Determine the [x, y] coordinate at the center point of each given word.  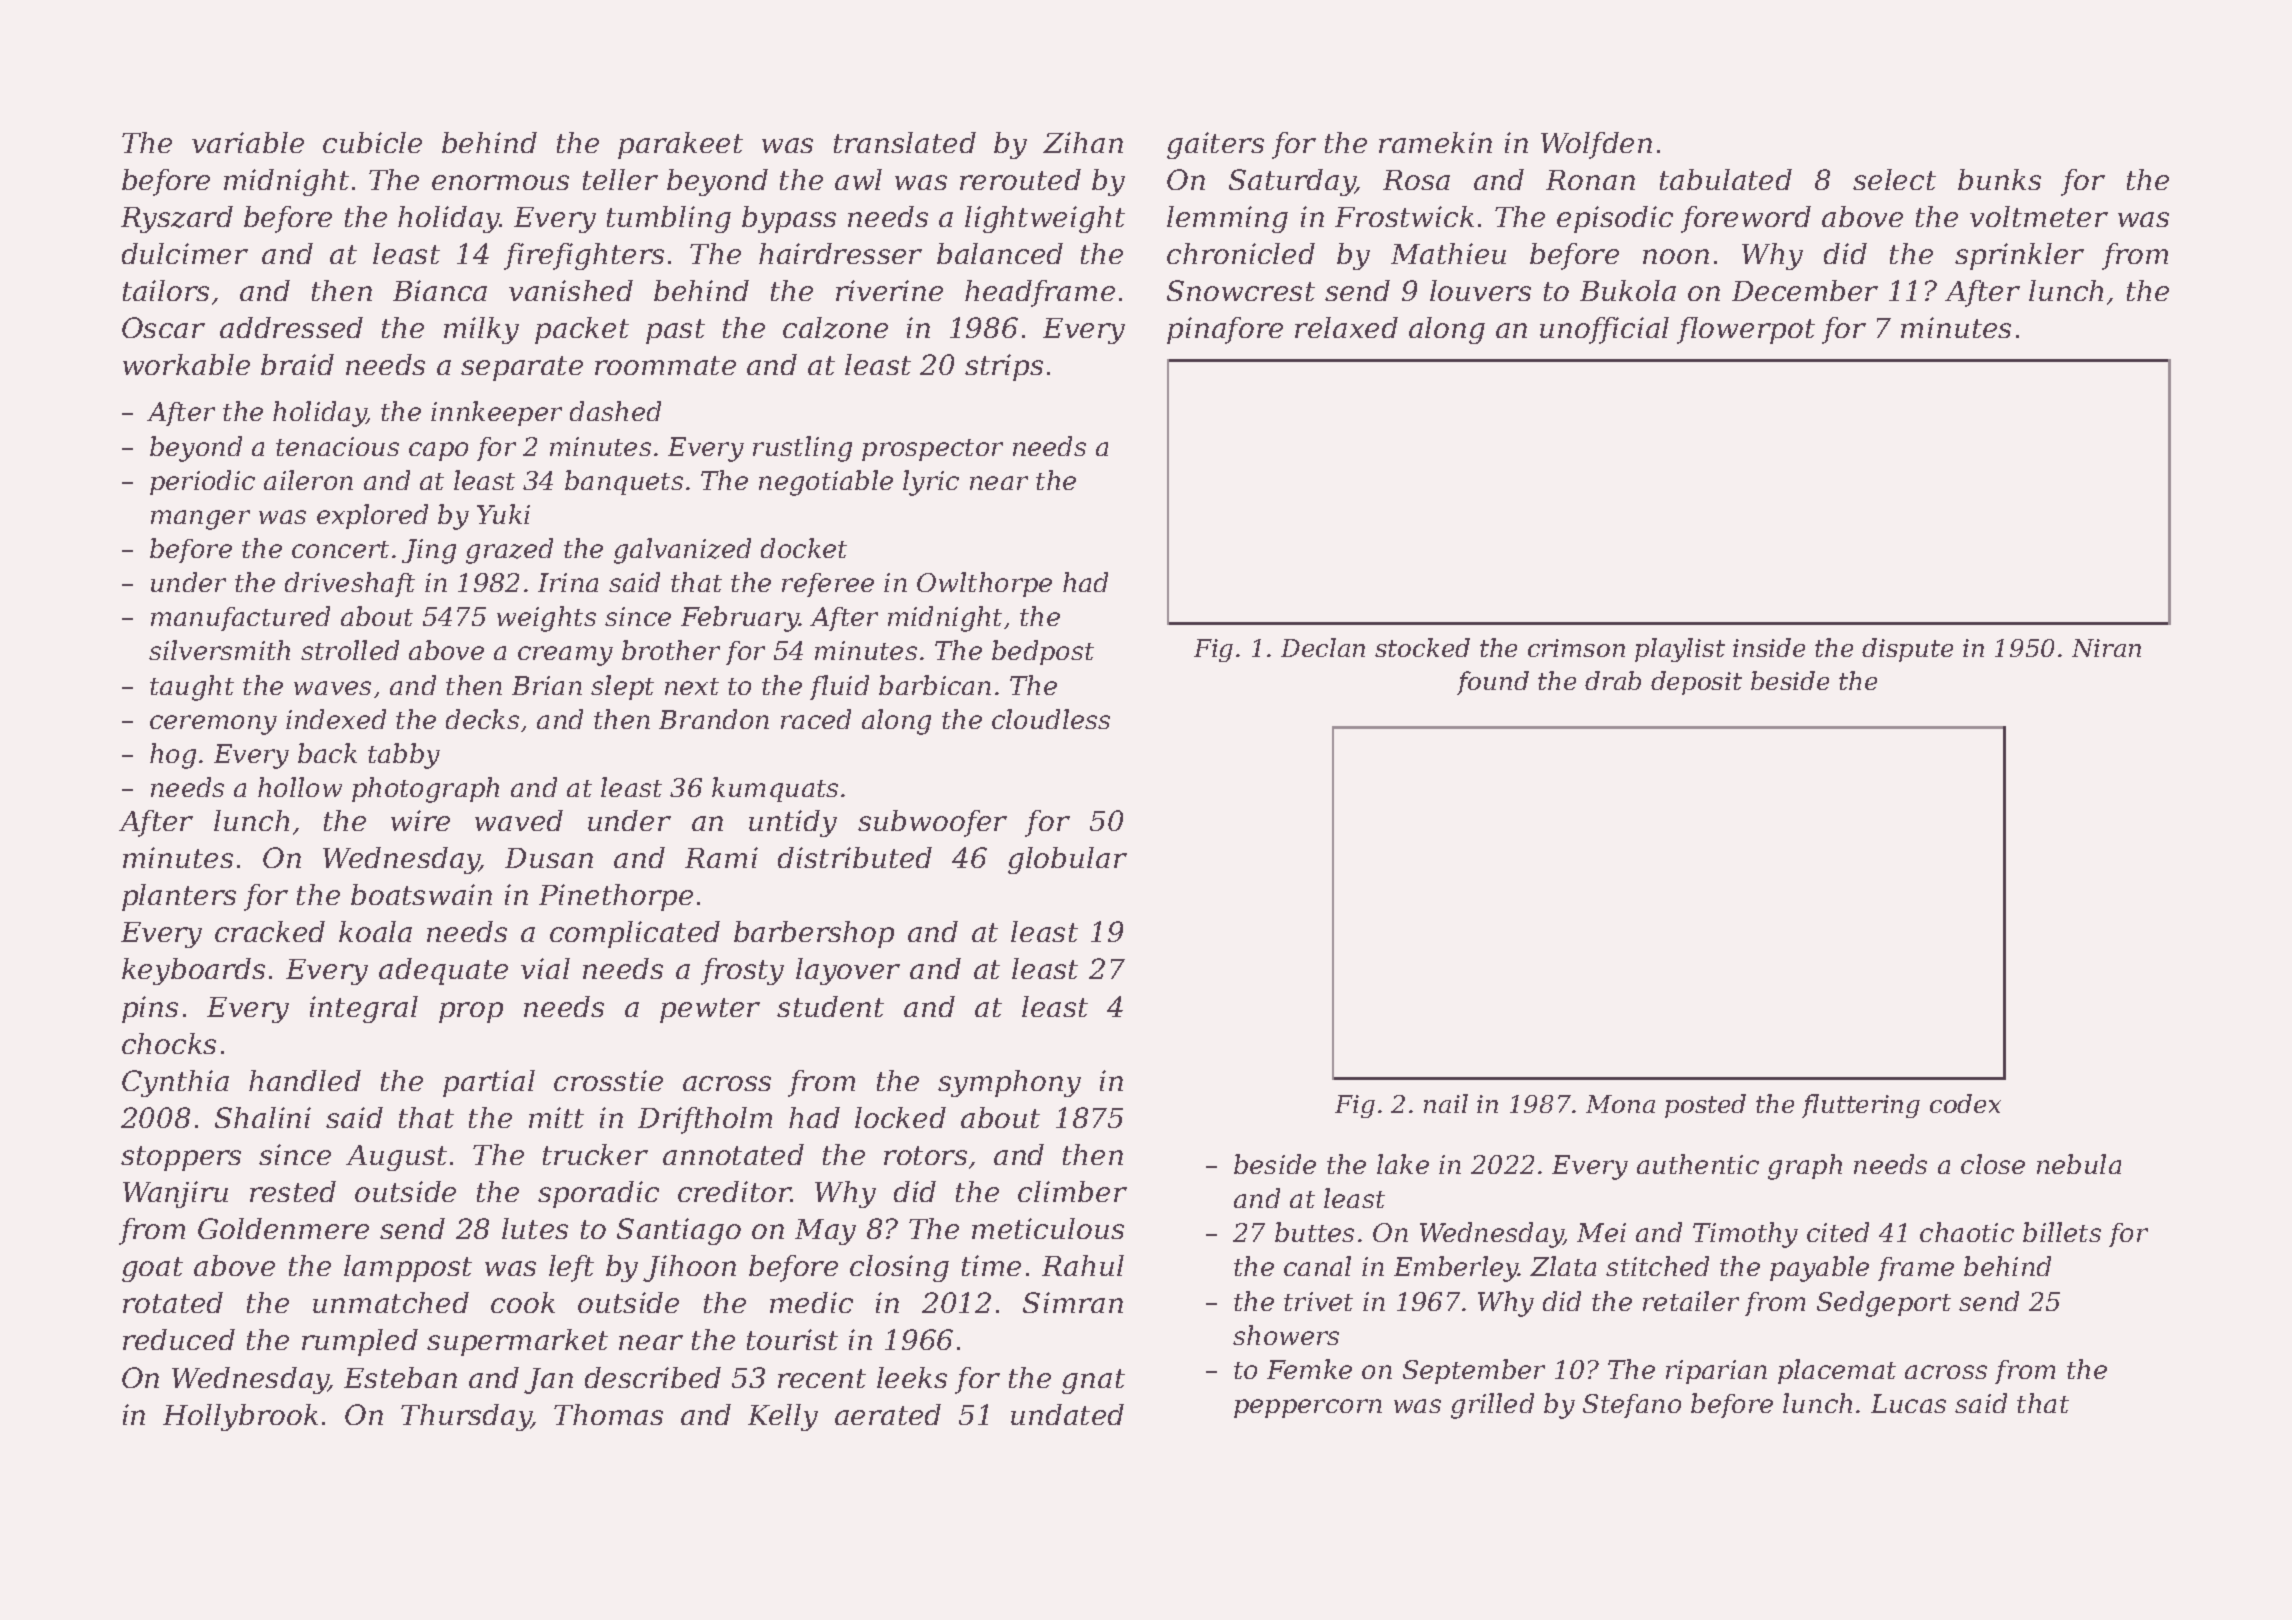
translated [905, 142]
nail [1446, 1103]
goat [152, 1269]
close [1993, 1164]
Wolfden [1596, 145]
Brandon [714, 719]
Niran [2106, 648]
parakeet [680, 145]
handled [305, 1080]
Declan [1323, 647]
